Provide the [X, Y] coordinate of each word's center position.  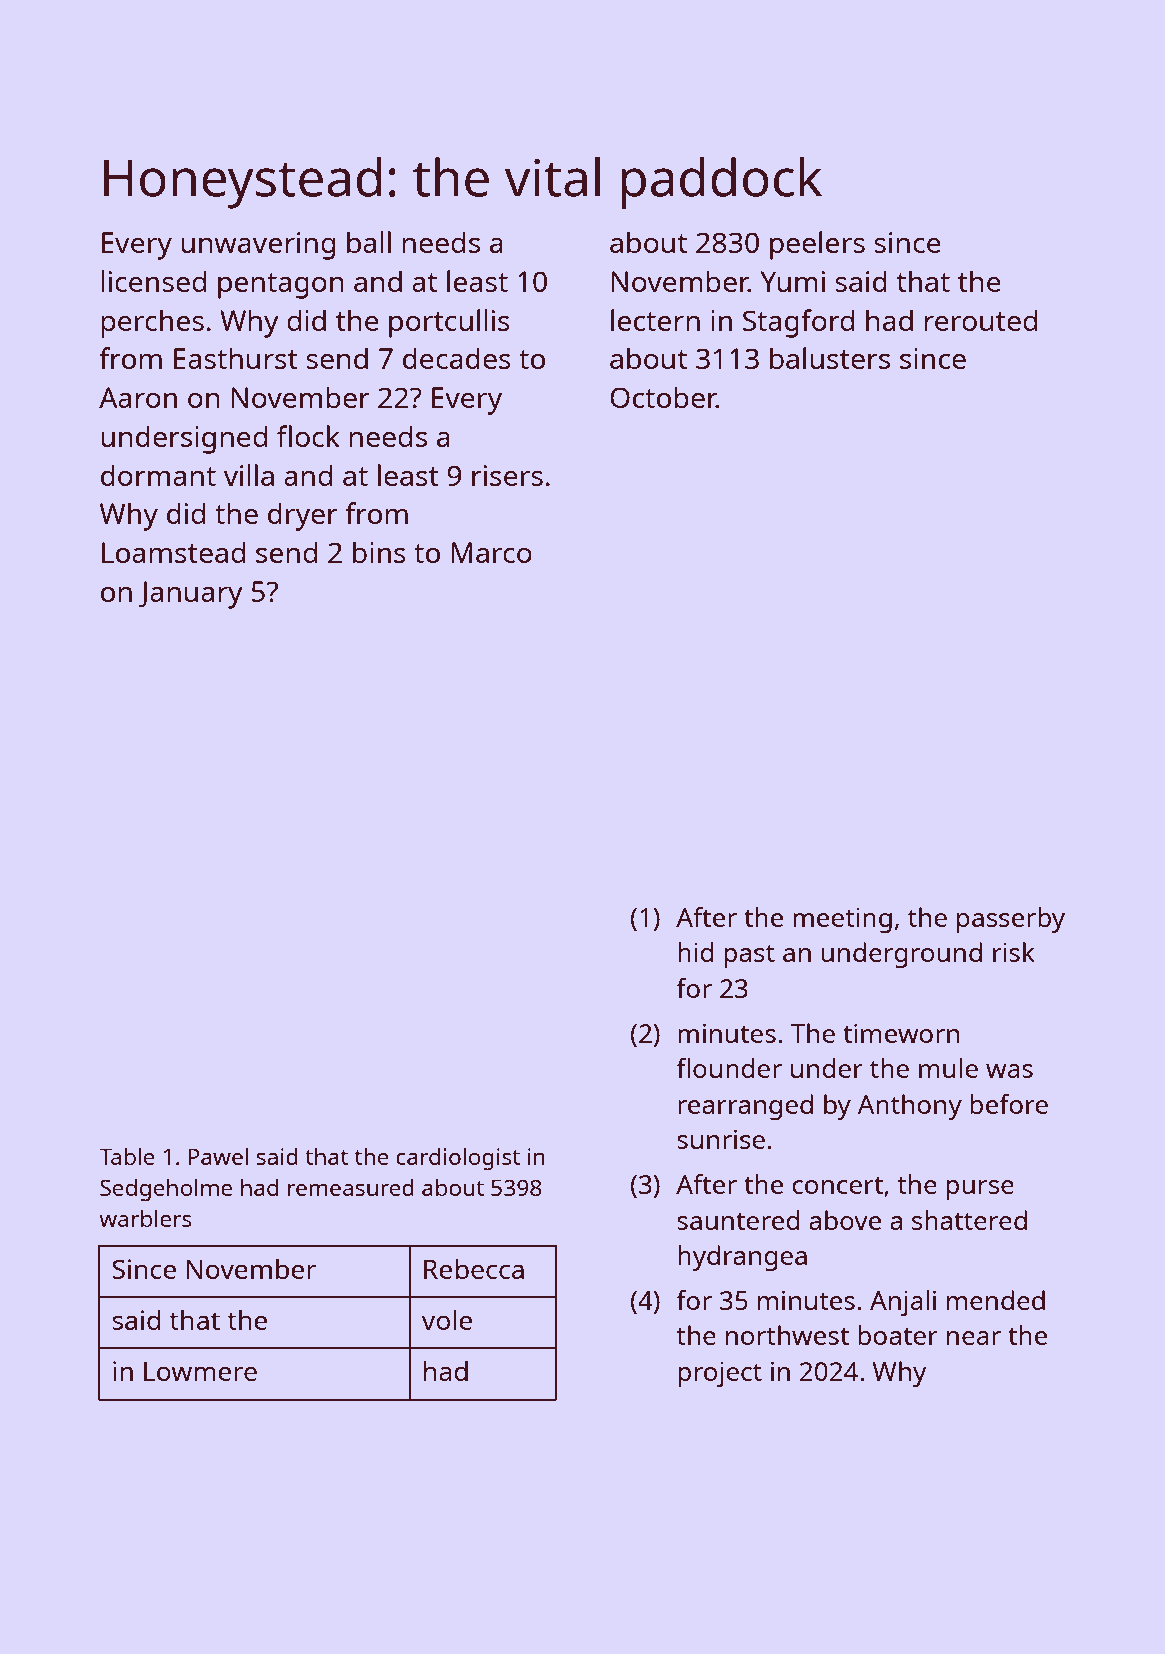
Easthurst [236, 358]
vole [447, 1319]
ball [369, 242]
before [1009, 1104]
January [191, 595]
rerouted [980, 320]
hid [696, 952]
